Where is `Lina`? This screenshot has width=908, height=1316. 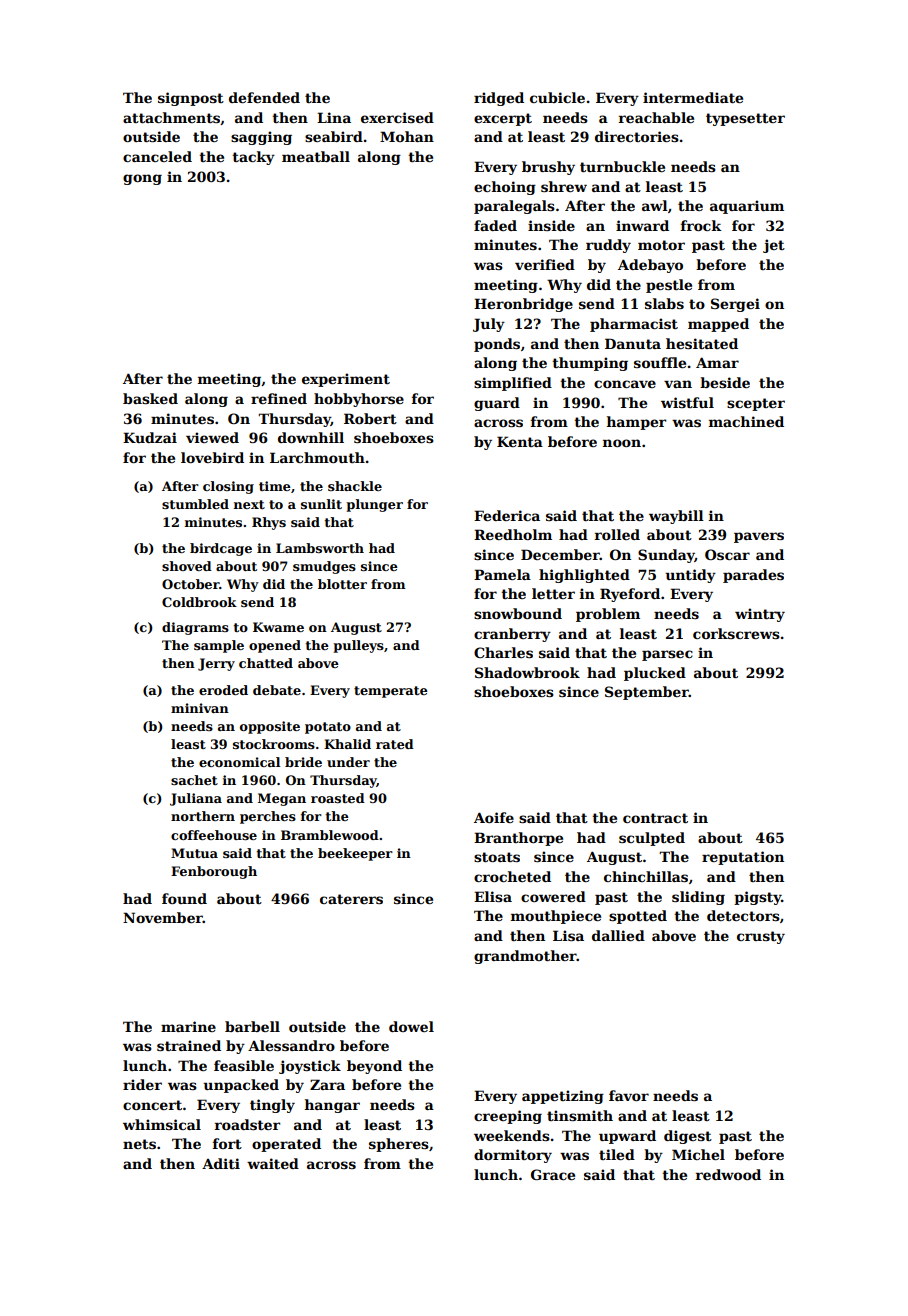
Lina is located at coordinates (334, 117).
